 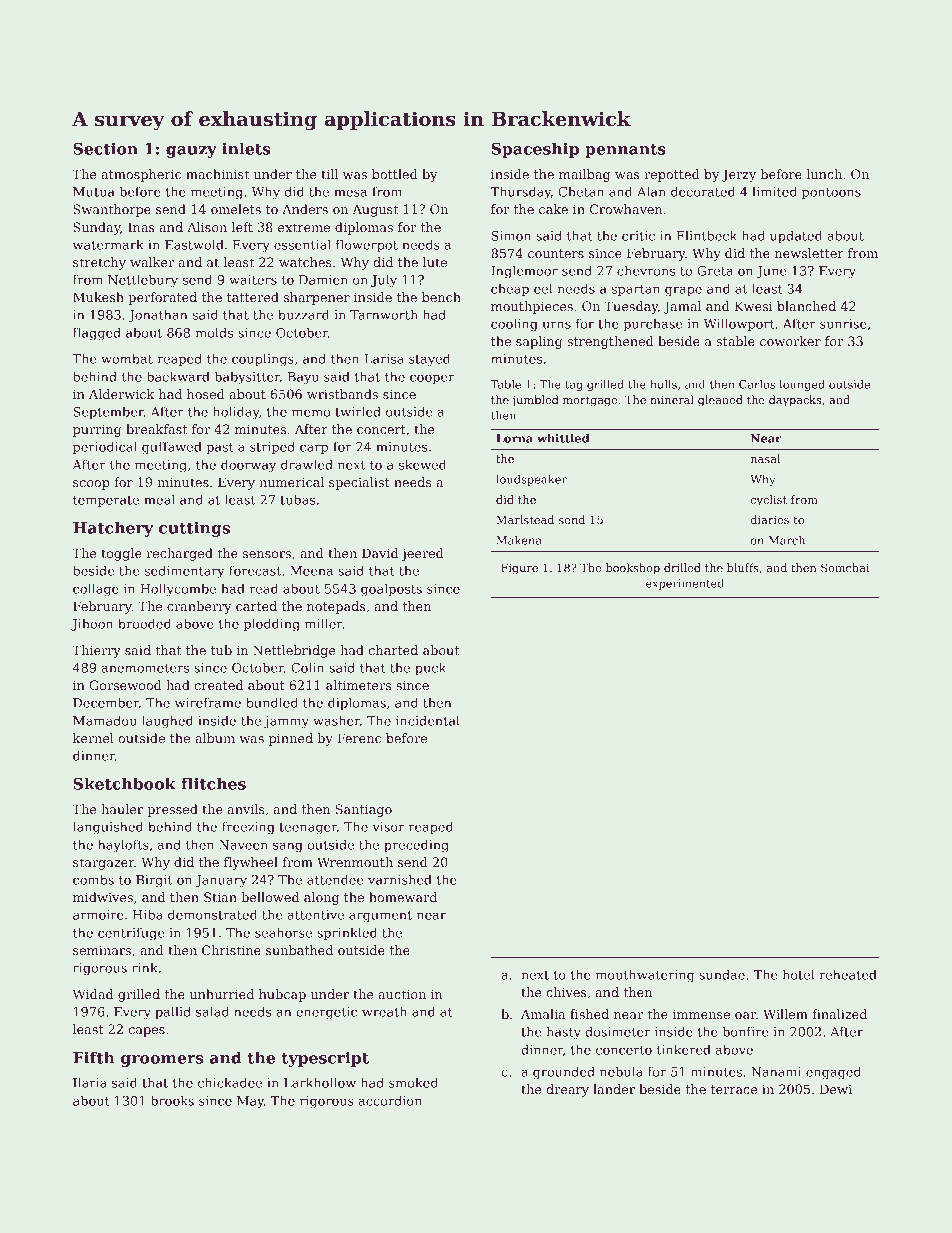 What do you see at coordinates (384, 1011) in the screenshot?
I see `wreath` at bounding box center [384, 1011].
